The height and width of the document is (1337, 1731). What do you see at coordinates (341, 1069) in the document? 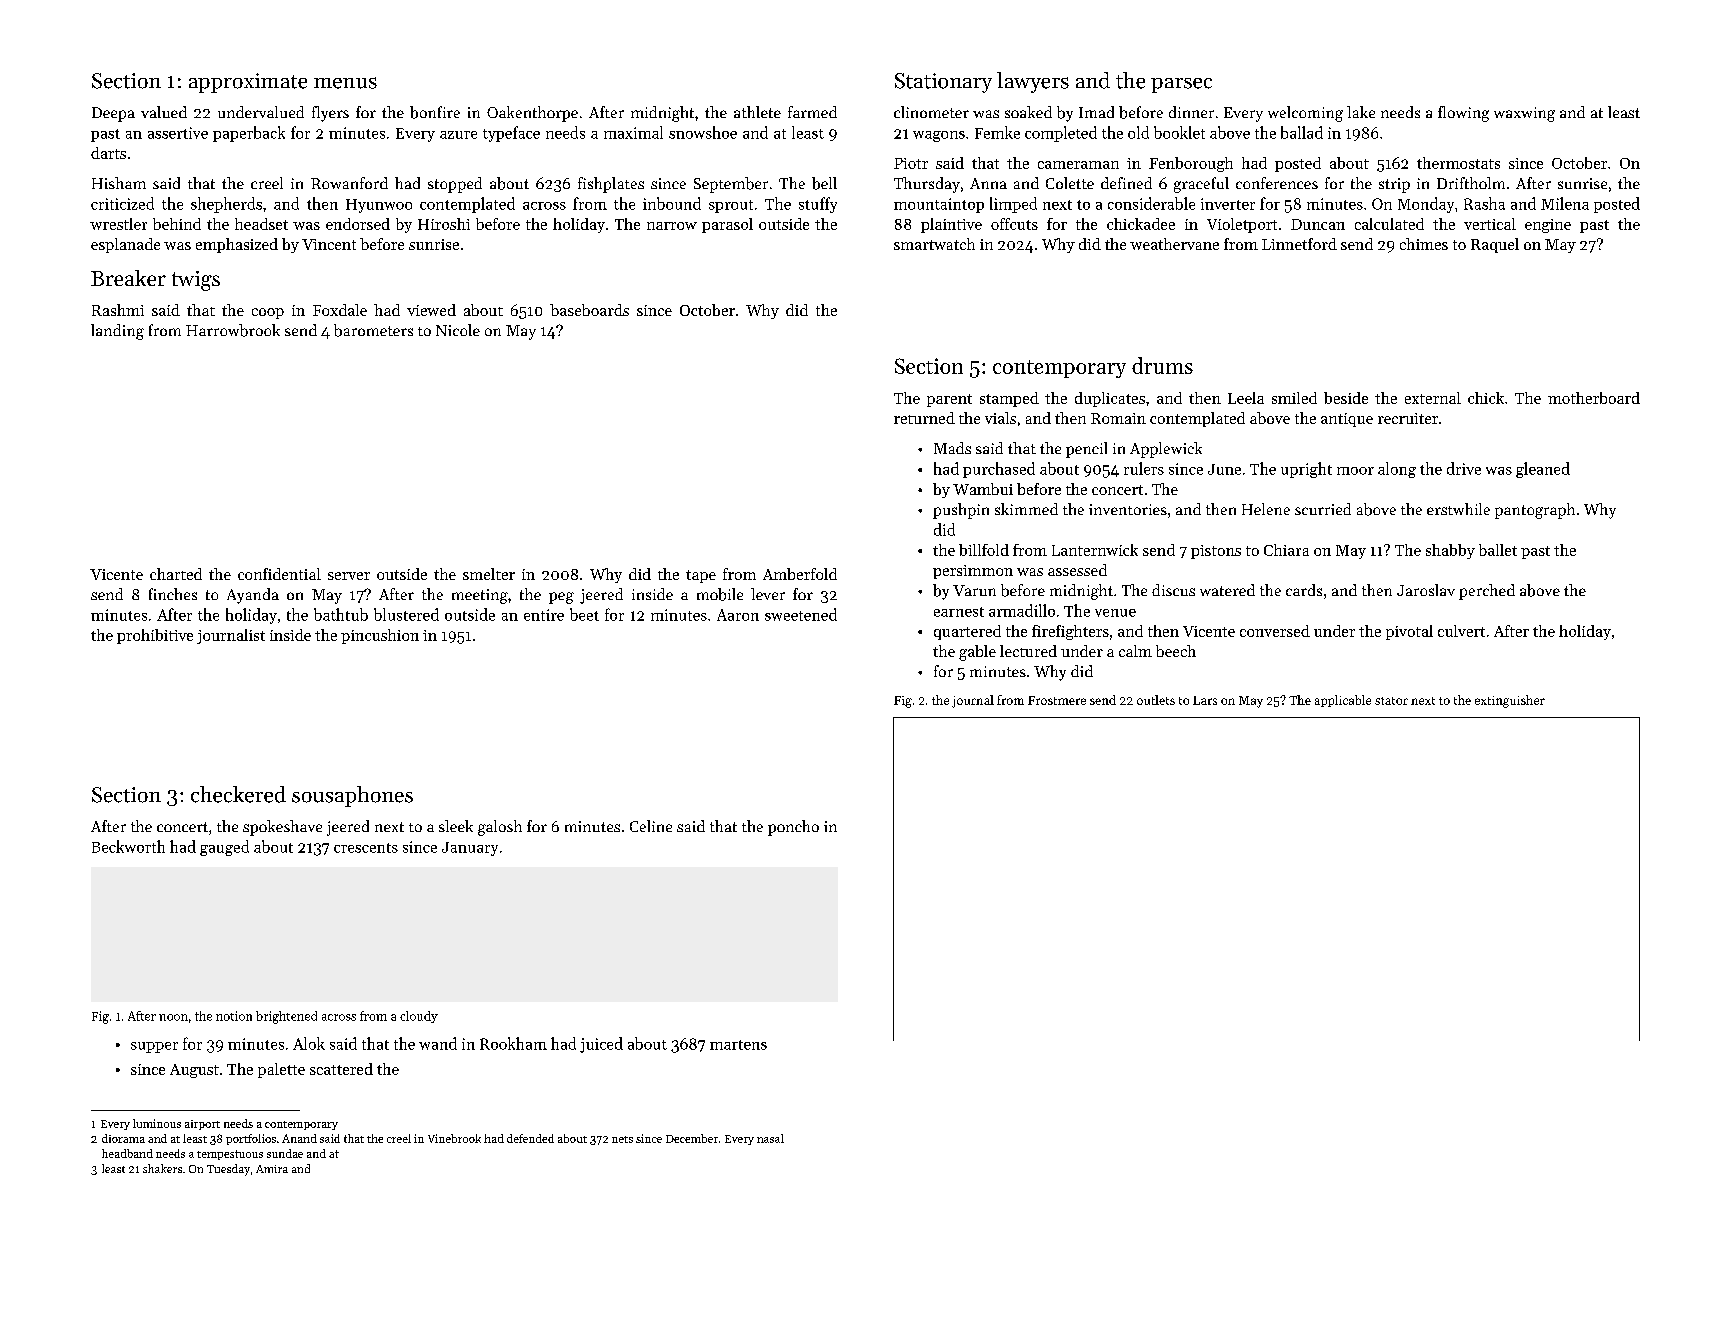
I see `scattered` at bounding box center [341, 1069].
